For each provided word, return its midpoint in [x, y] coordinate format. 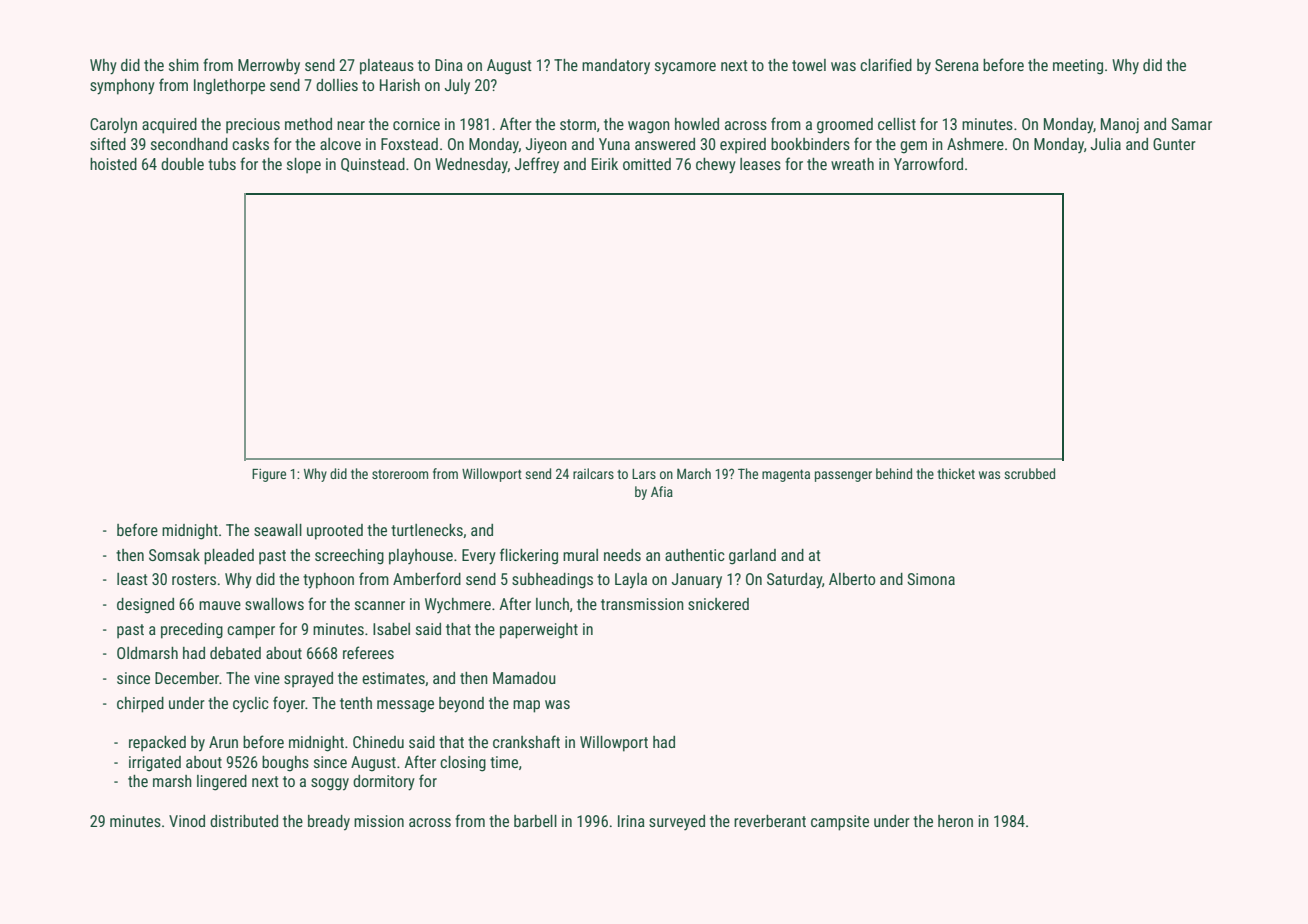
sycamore [685, 68]
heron [955, 821]
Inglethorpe [229, 87]
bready [329, 823]
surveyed [677, 823]
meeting [1078, 67]
